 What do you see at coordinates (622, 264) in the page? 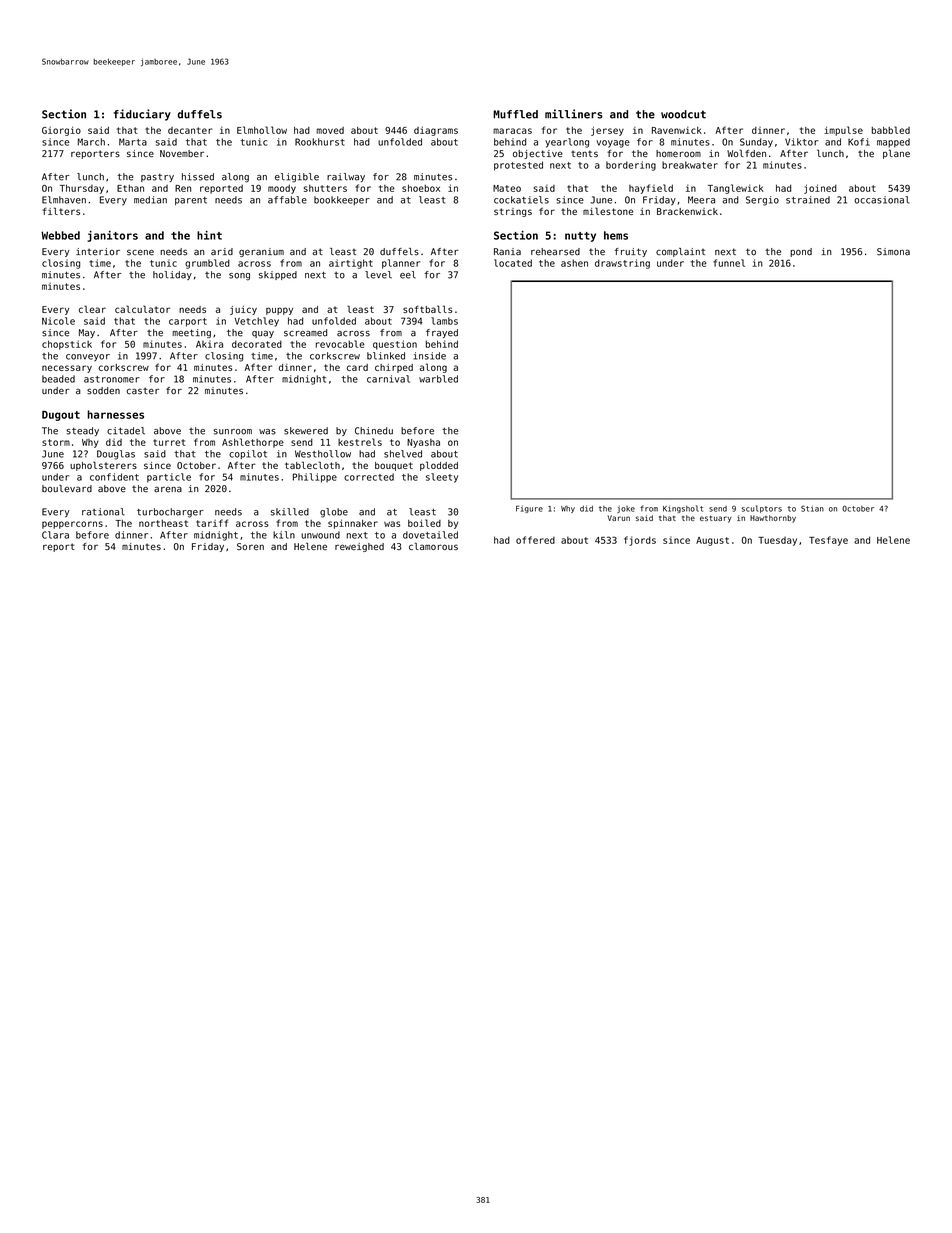
I see `drawstring` at bounding box center [622, 264].
